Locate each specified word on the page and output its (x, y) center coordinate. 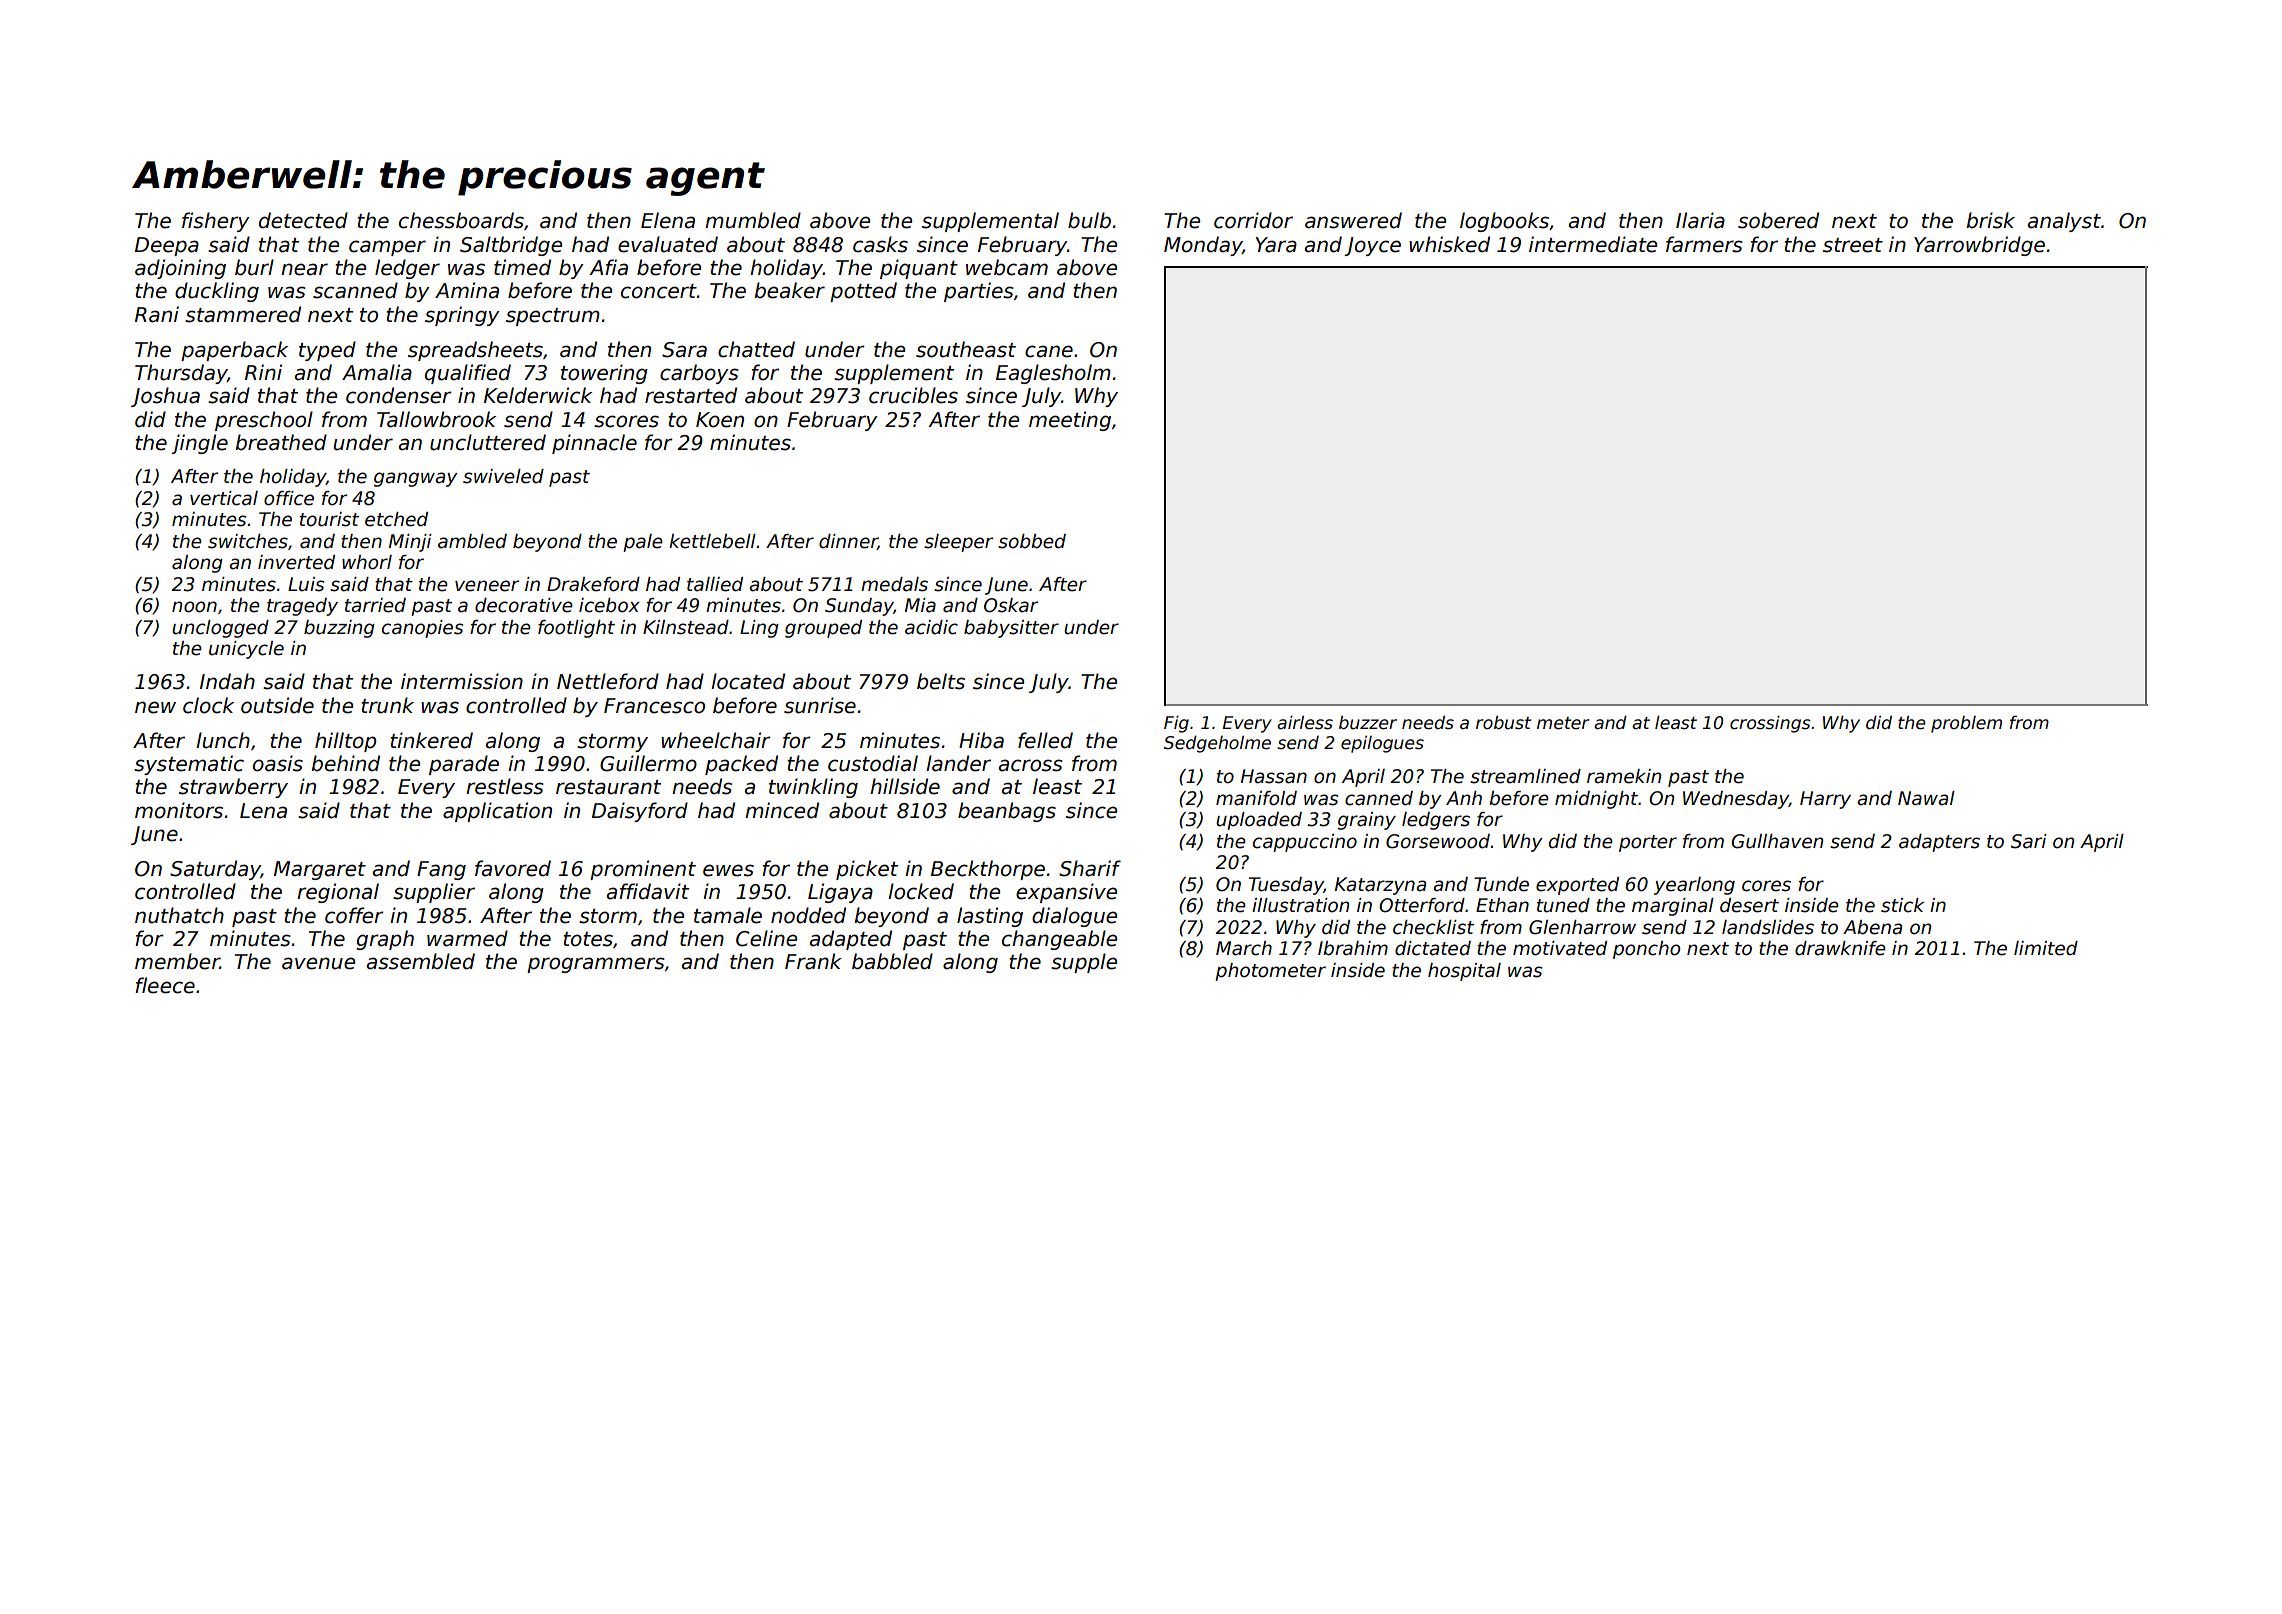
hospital (1464, 972)
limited (2046, 948)
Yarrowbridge (1979, 246)
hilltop (345, 742)
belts (941, 681)
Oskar (1011, 605)
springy (462, 316)
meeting (1070, 421)
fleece (165, 985)
